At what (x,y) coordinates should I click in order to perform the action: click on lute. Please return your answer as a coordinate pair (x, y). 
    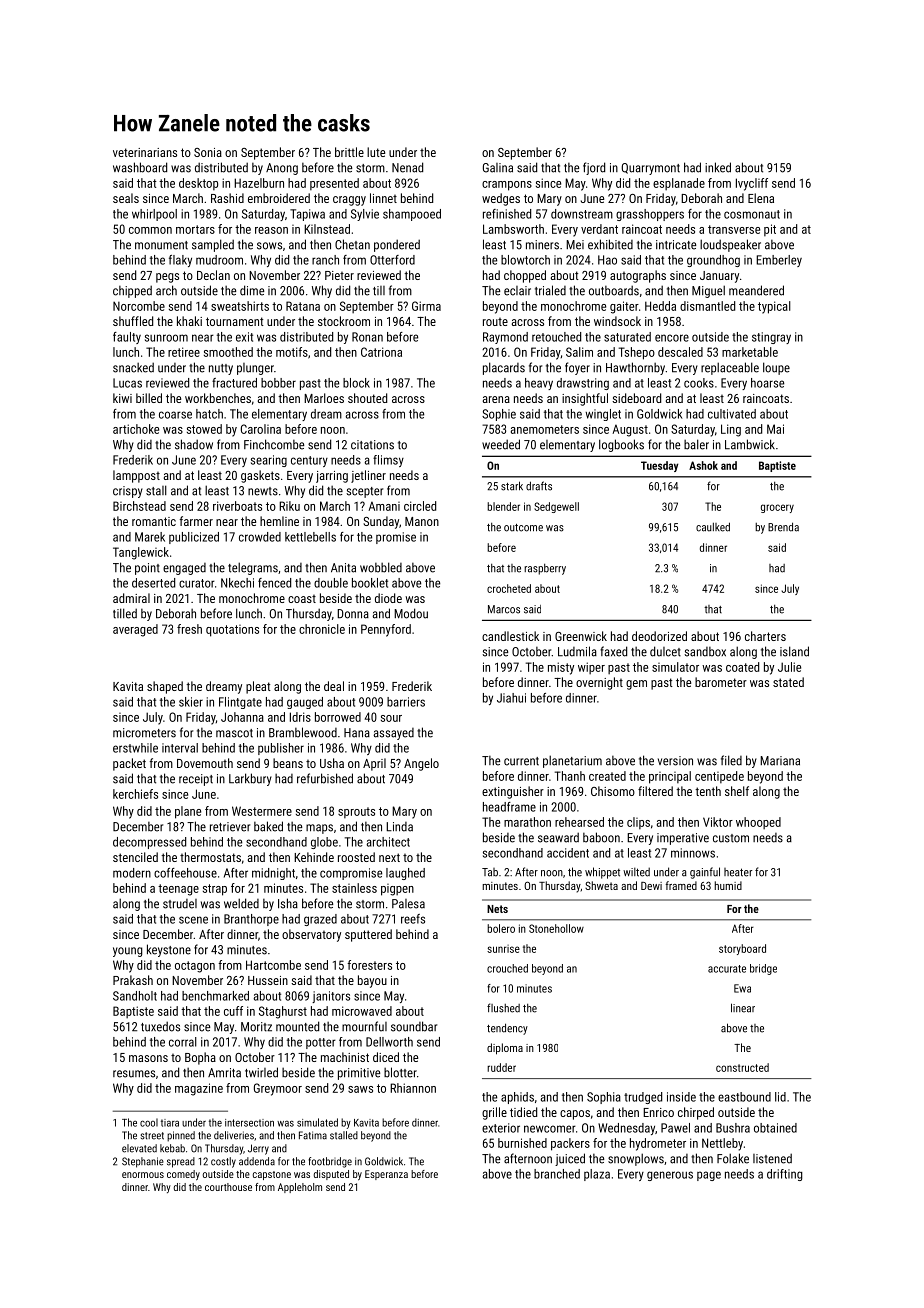
    Looking at the image, I should click on (376, 152).
